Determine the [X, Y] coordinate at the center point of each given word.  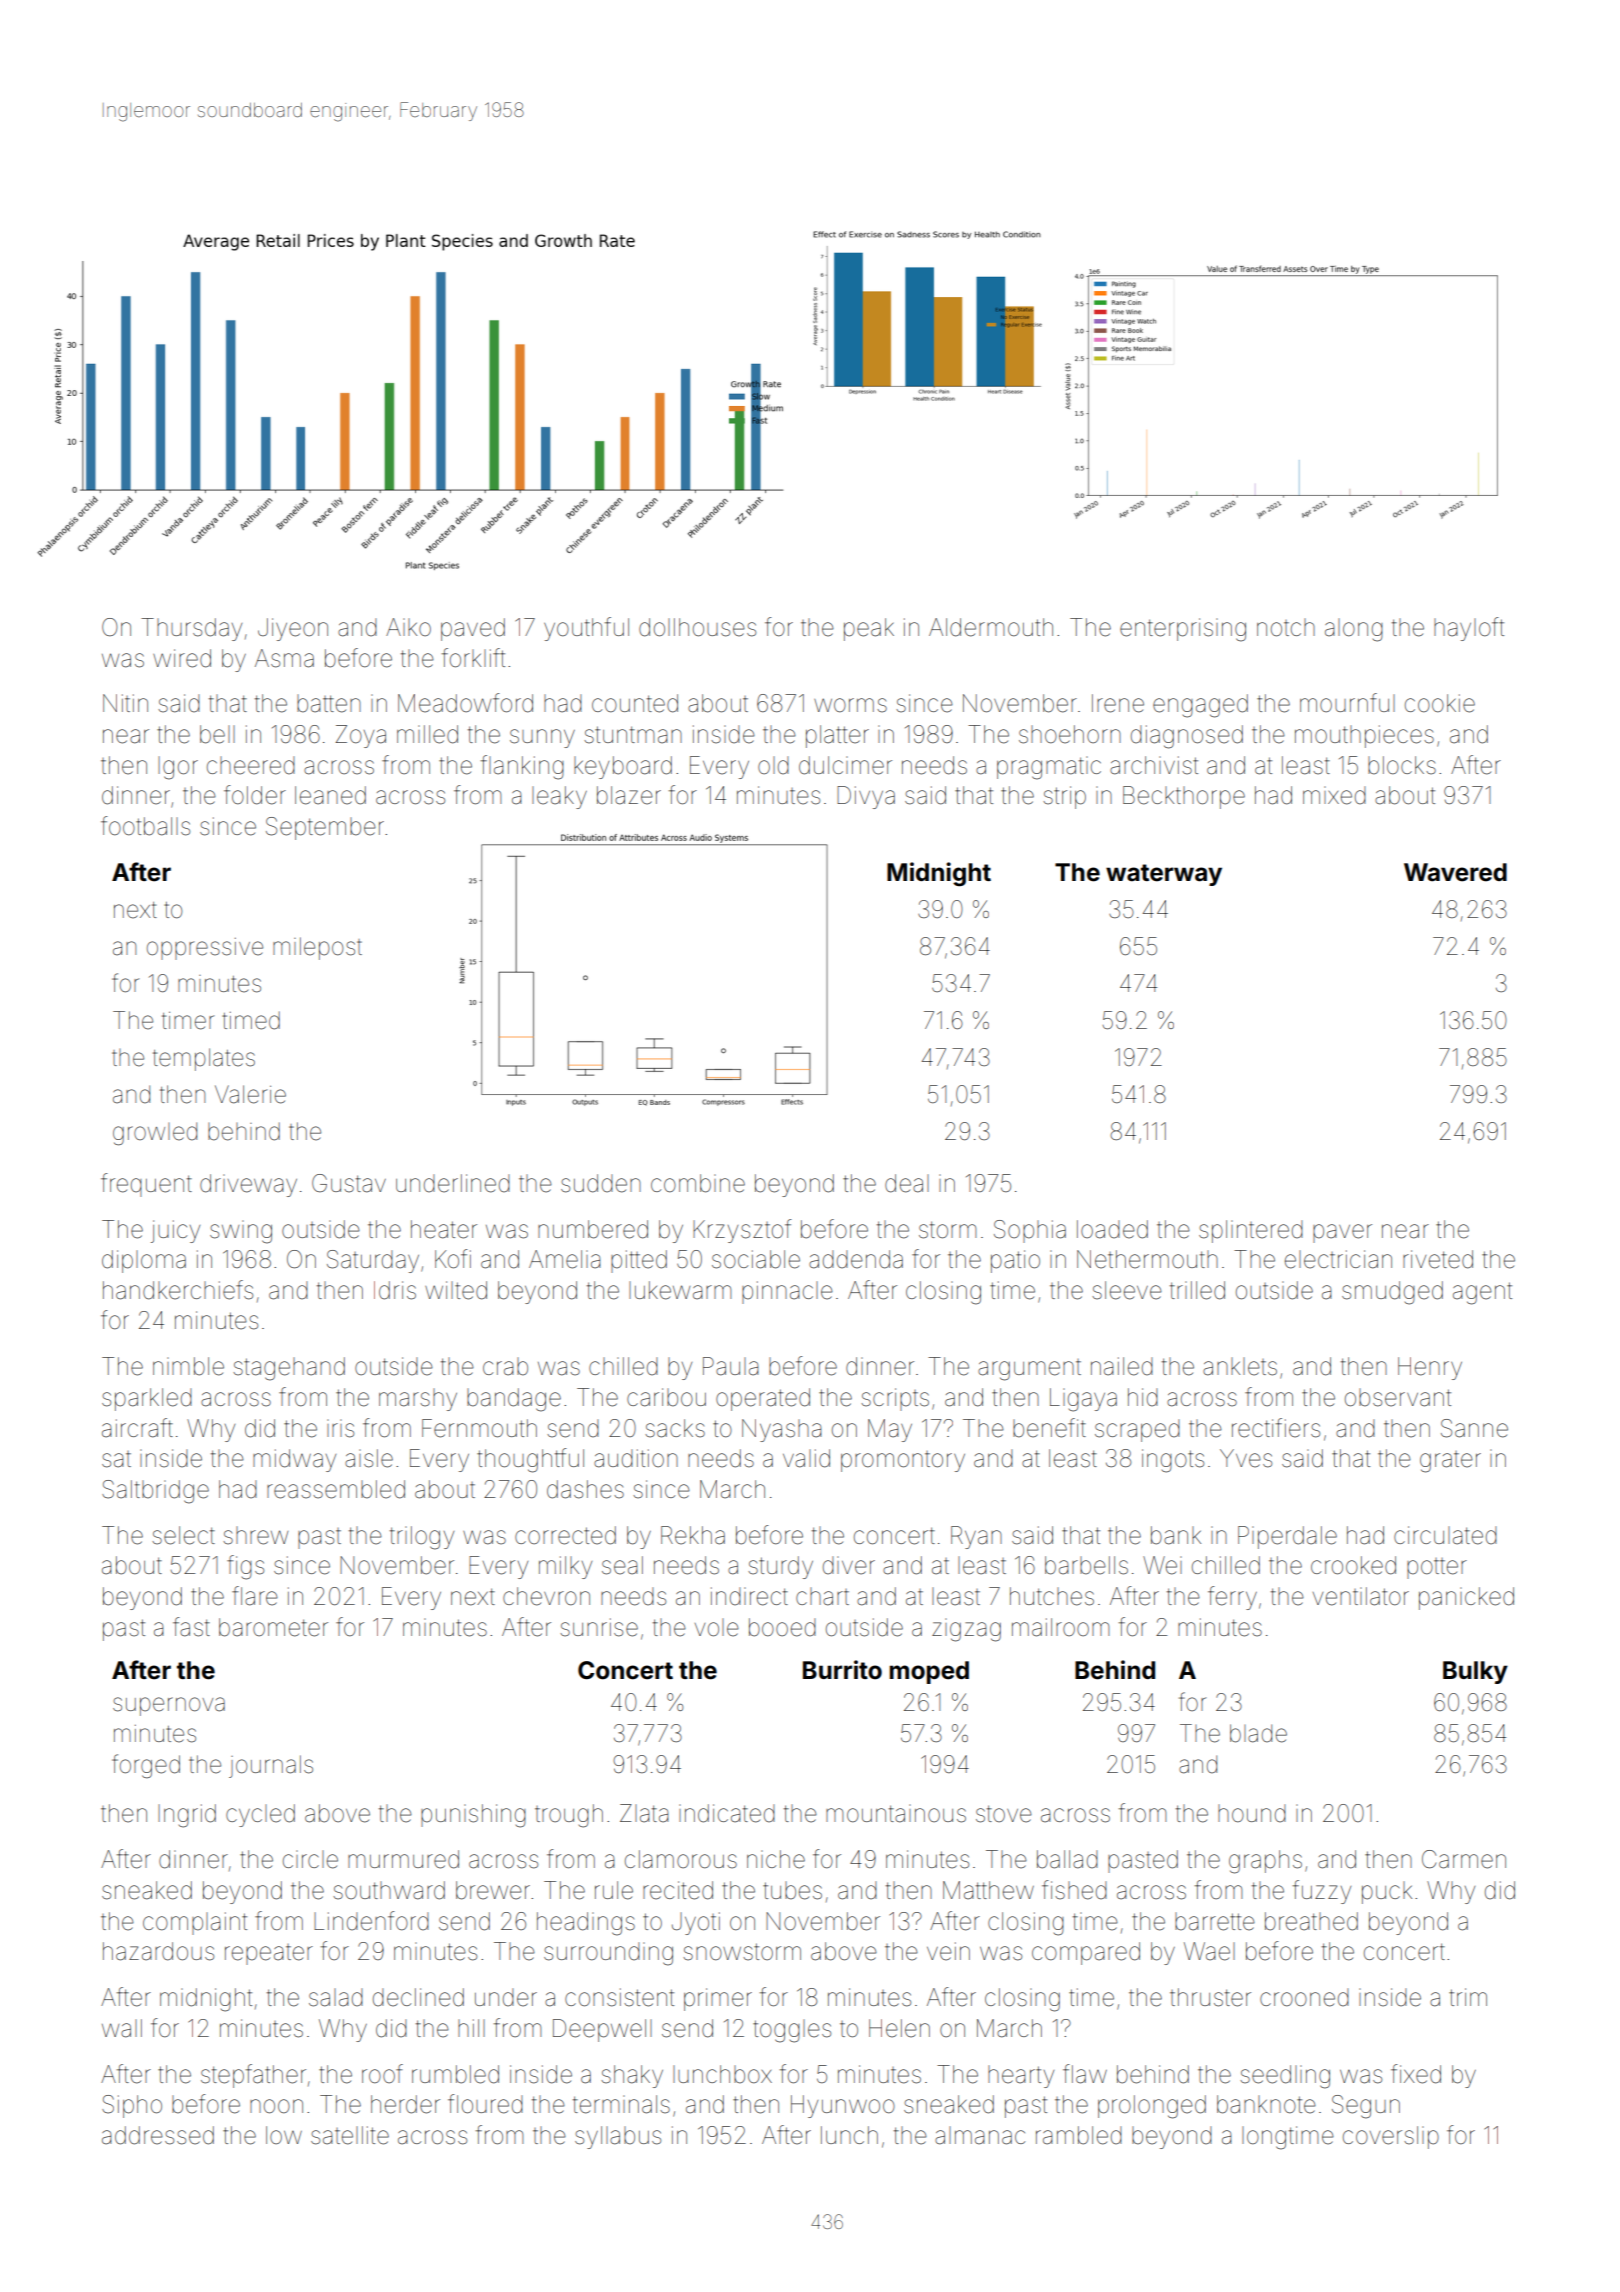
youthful [586, 629]
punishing [473, 1816]
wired [182, 658]
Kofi [453, 1259]
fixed [1416, 2074]
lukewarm [680, 1290]
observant [1398, 1397]
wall [122, 2028]
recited [678, 1890]
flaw [1085, 2074]
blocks [1402, 765]
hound [1252, 1813]
